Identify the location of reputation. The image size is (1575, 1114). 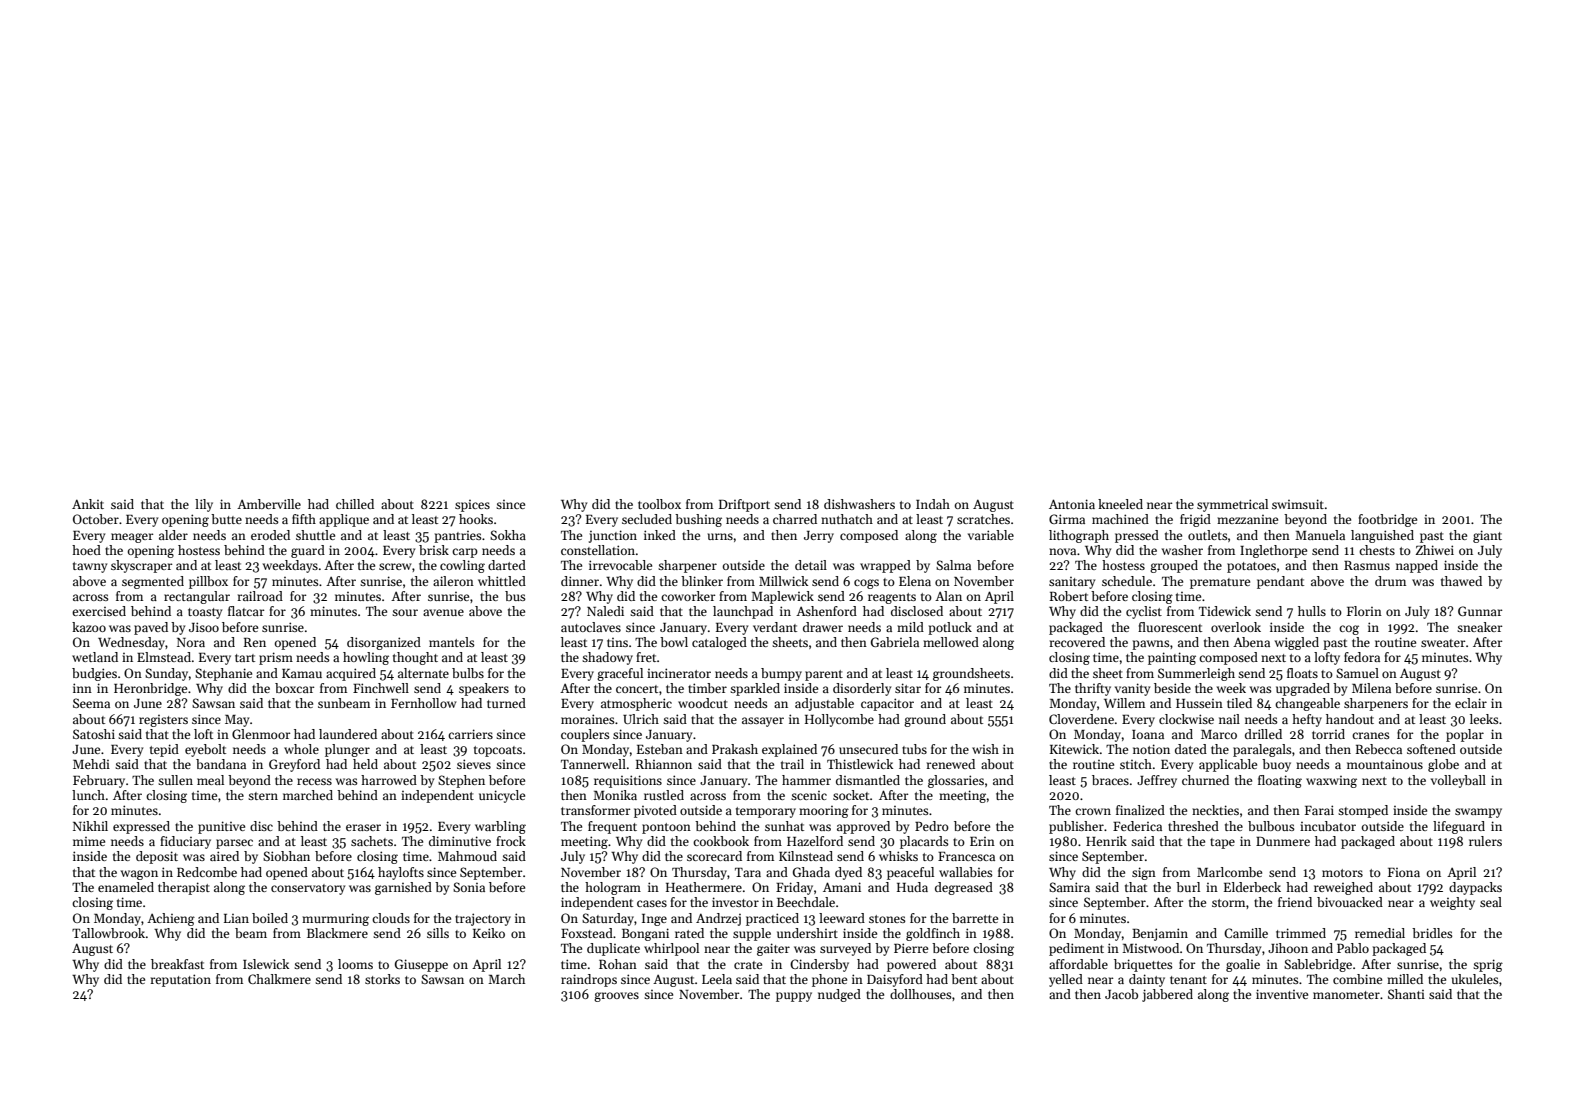
(181, 980).
